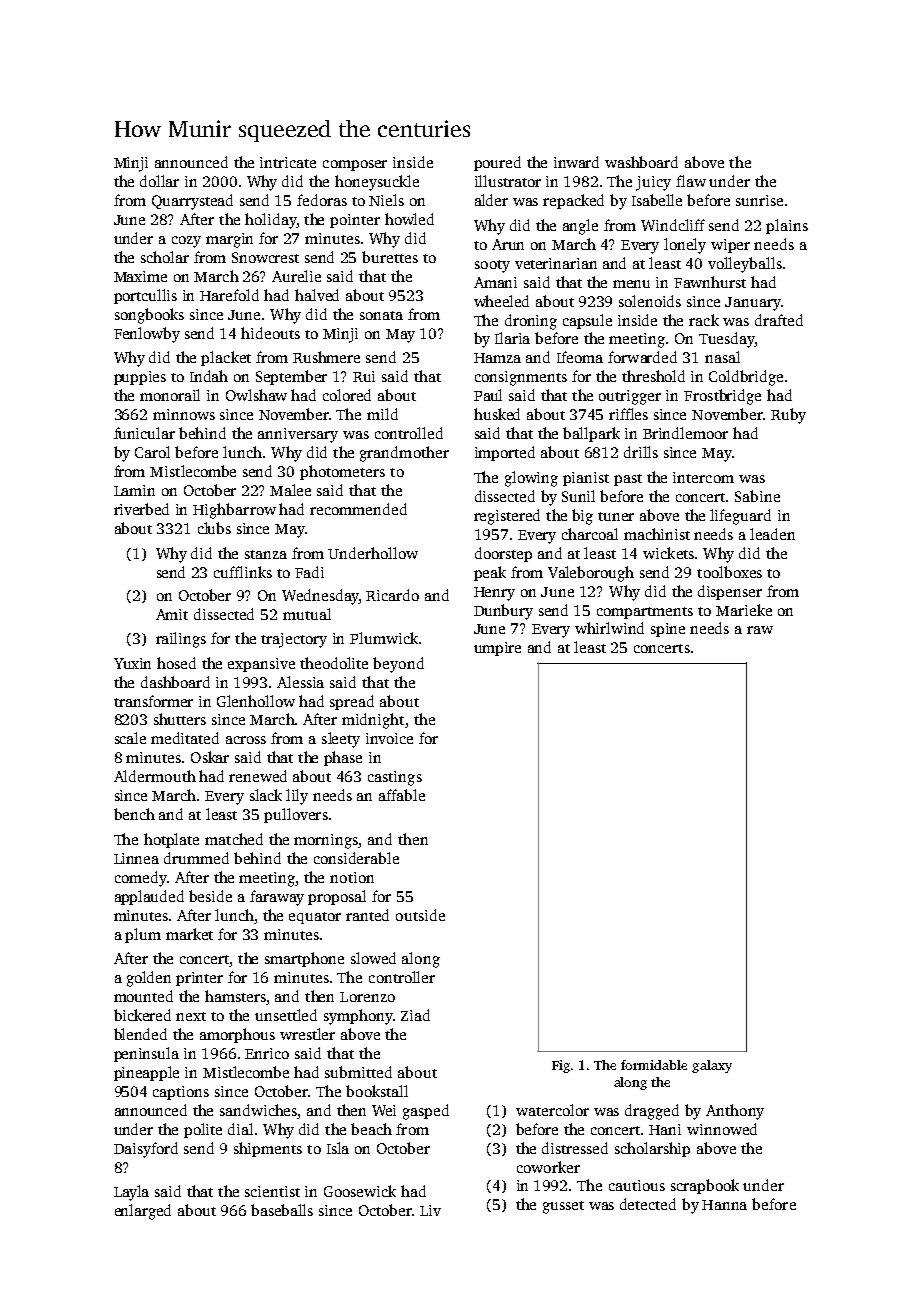  Describe the element at coordinates (259, 1111) in the page. I see `sandwiches` at that location.
